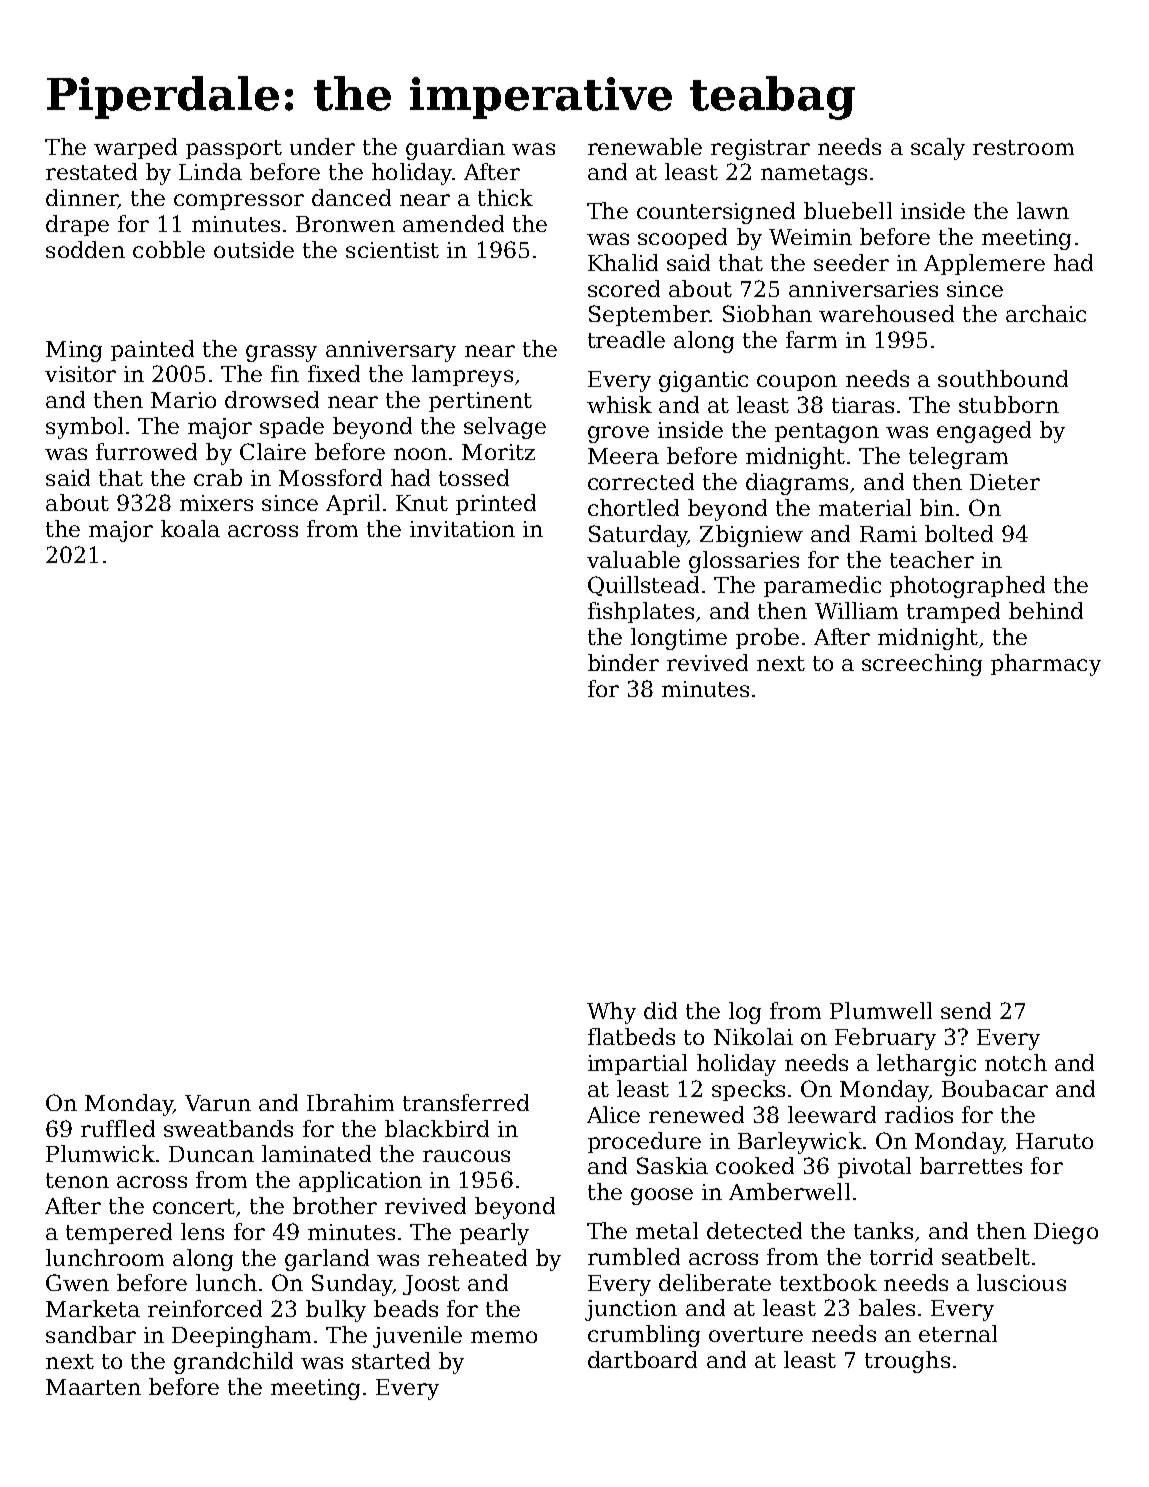  Describe the element at coordinates (285, 373) in the page. I see `fin` at that location.
